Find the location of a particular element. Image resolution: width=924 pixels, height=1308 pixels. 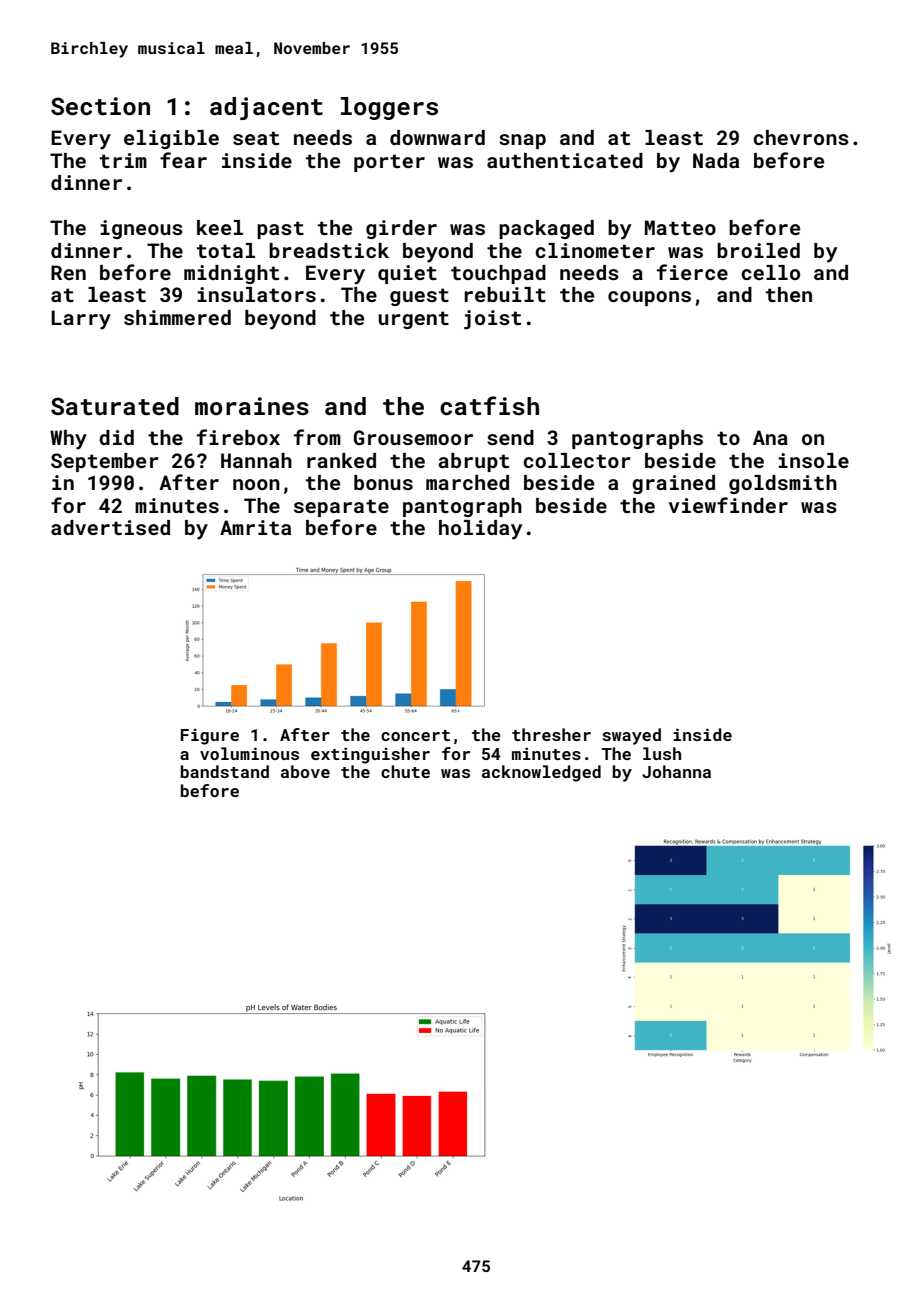

igneous is located at coordinates (141, 229).
